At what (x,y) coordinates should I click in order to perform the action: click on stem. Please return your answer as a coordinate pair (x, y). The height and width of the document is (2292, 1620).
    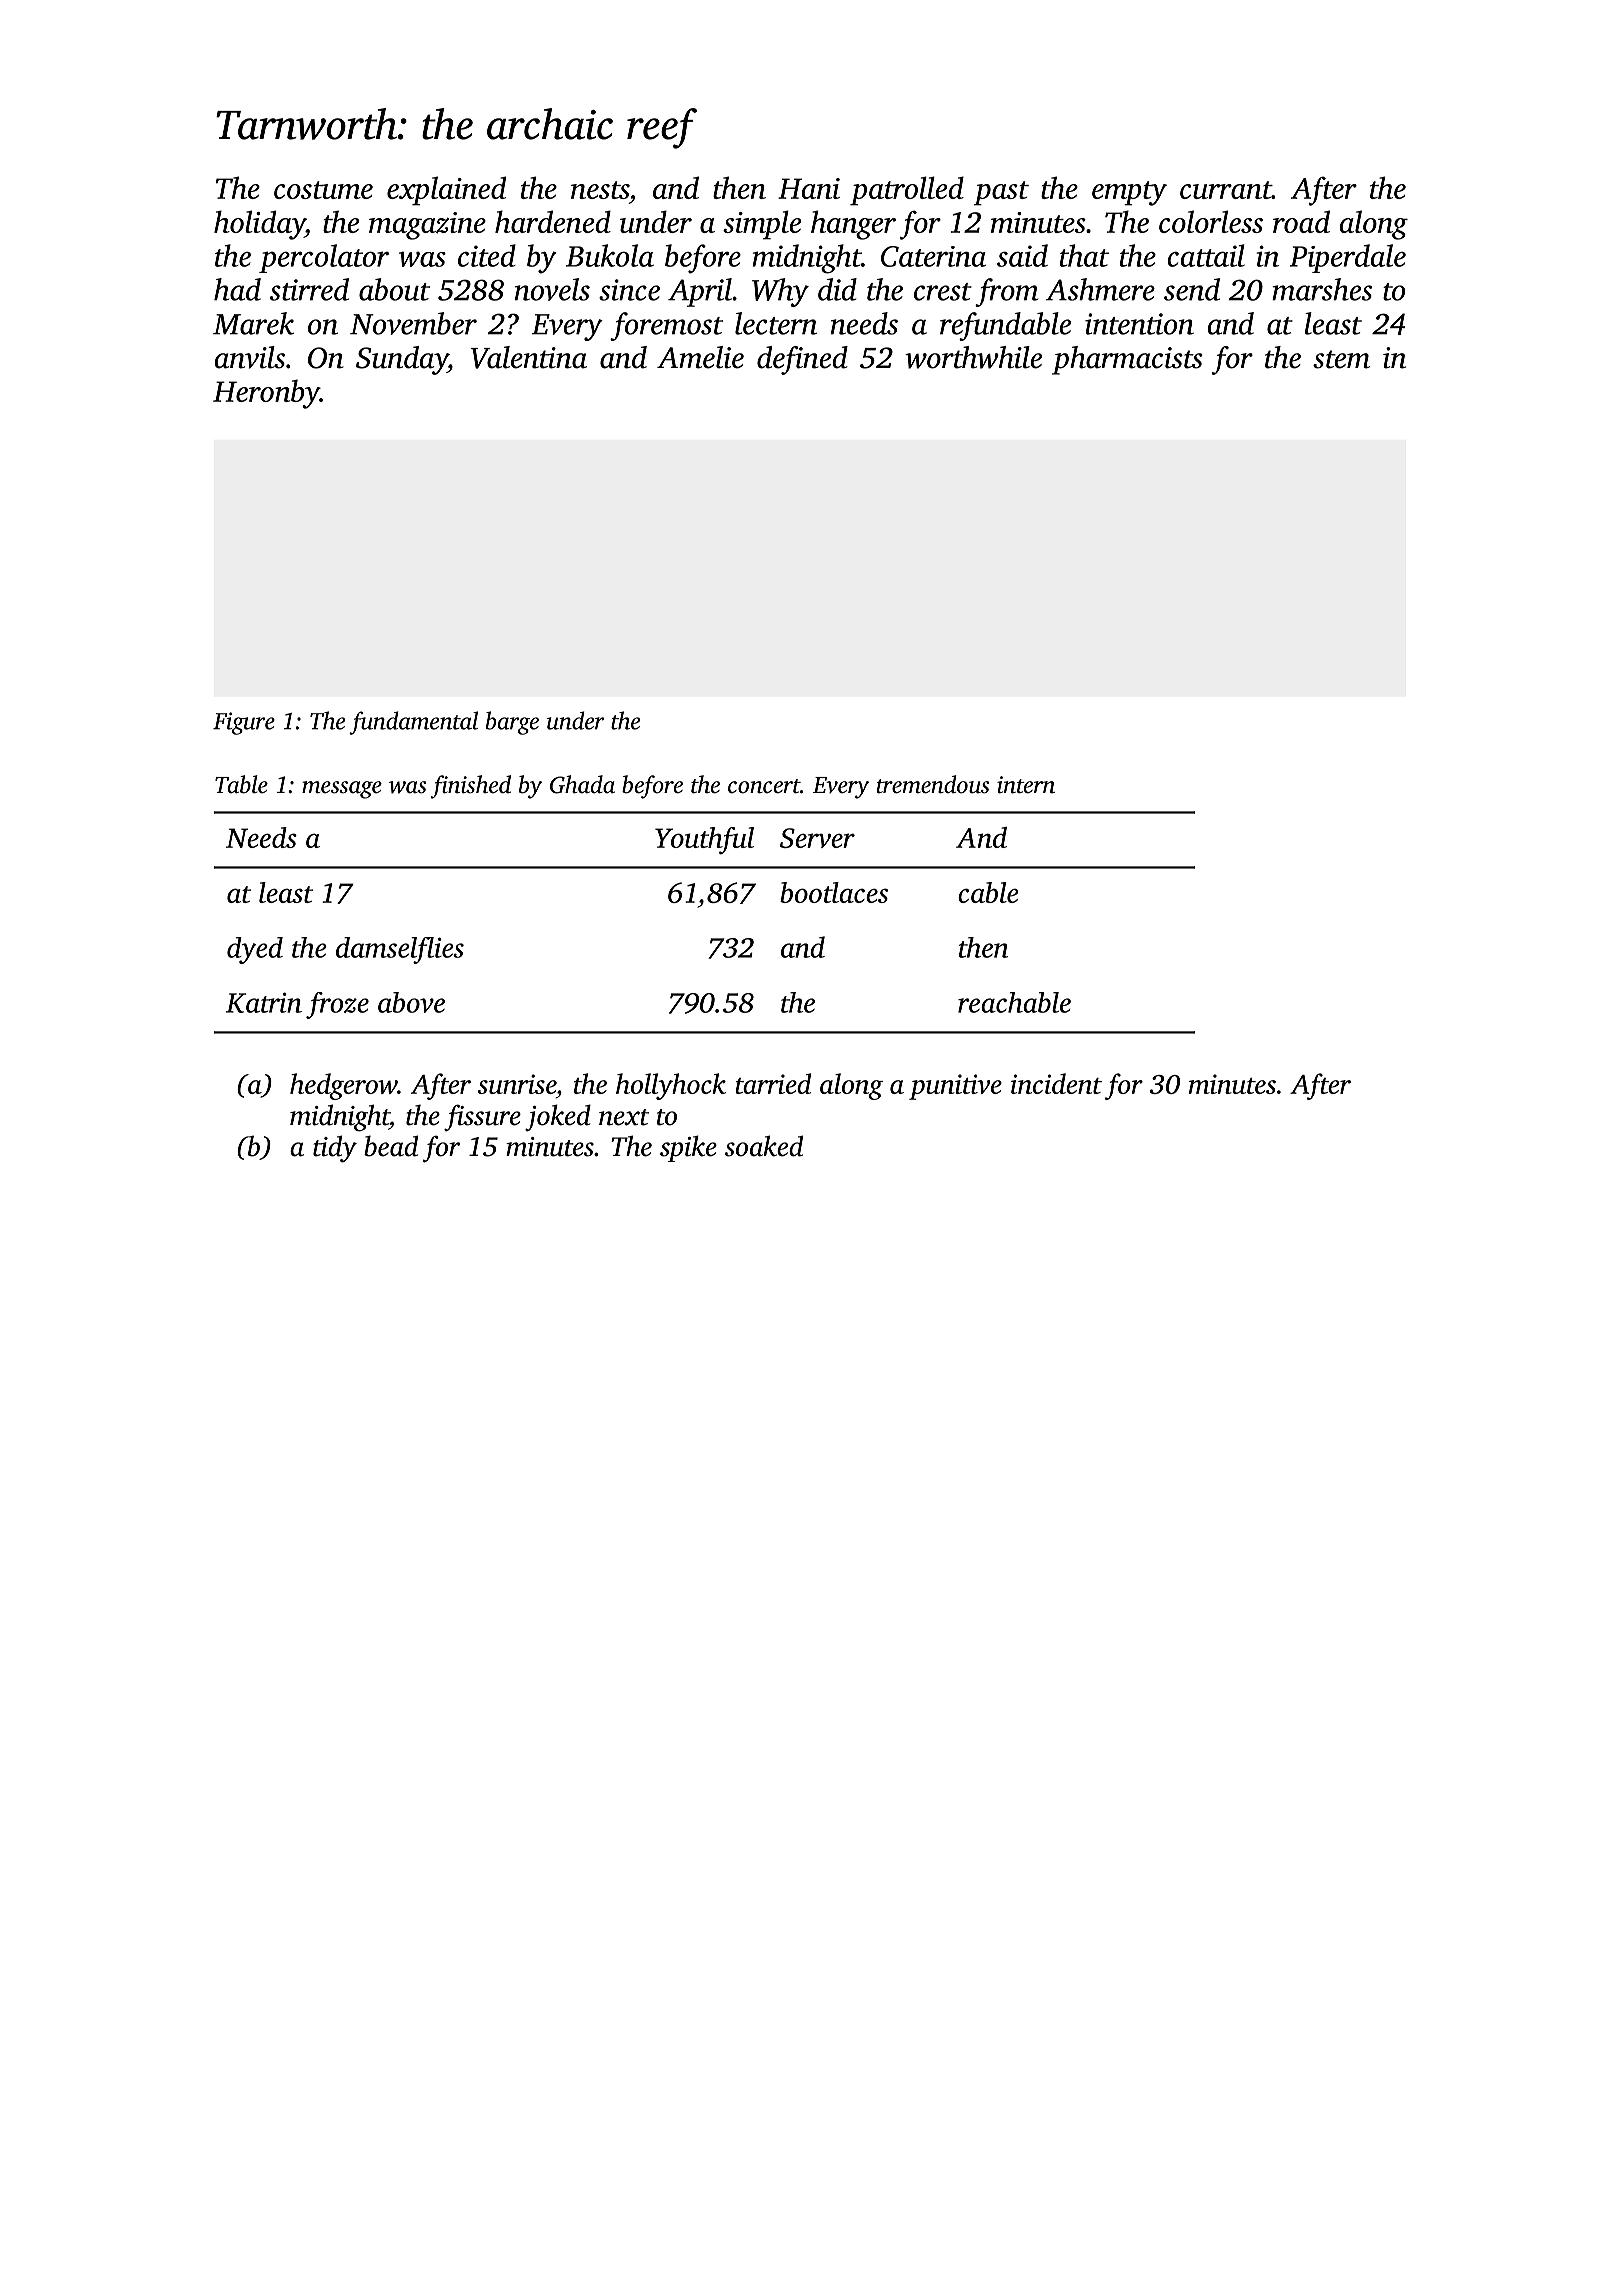
    Looking at the image, I should click on (1341, 359).
